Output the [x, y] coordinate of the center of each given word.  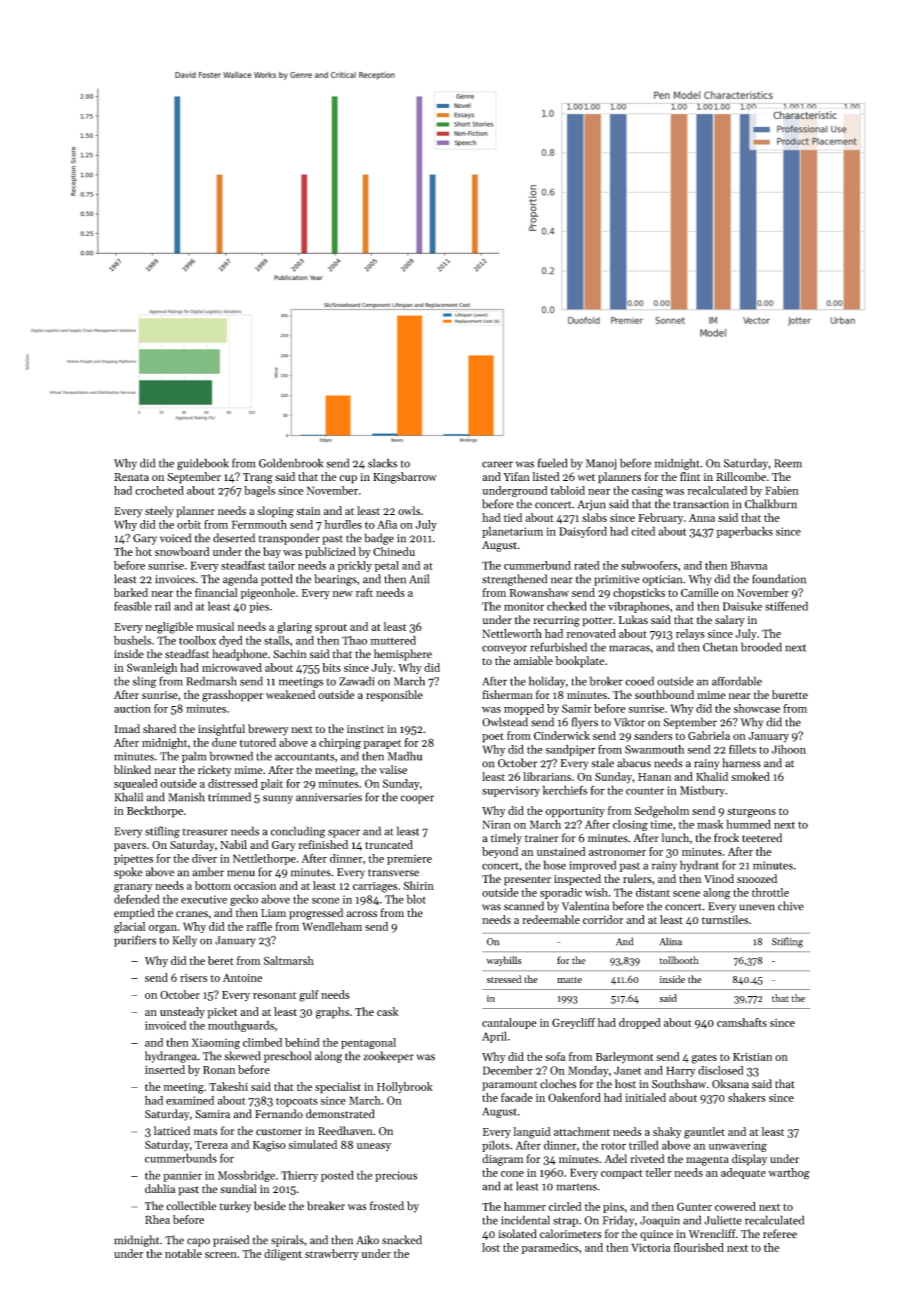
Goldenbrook [291, 463]
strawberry [332, 1254]
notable [183, 1253]
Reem [788, 463]
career [497, 464]
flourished [699, 1247]
